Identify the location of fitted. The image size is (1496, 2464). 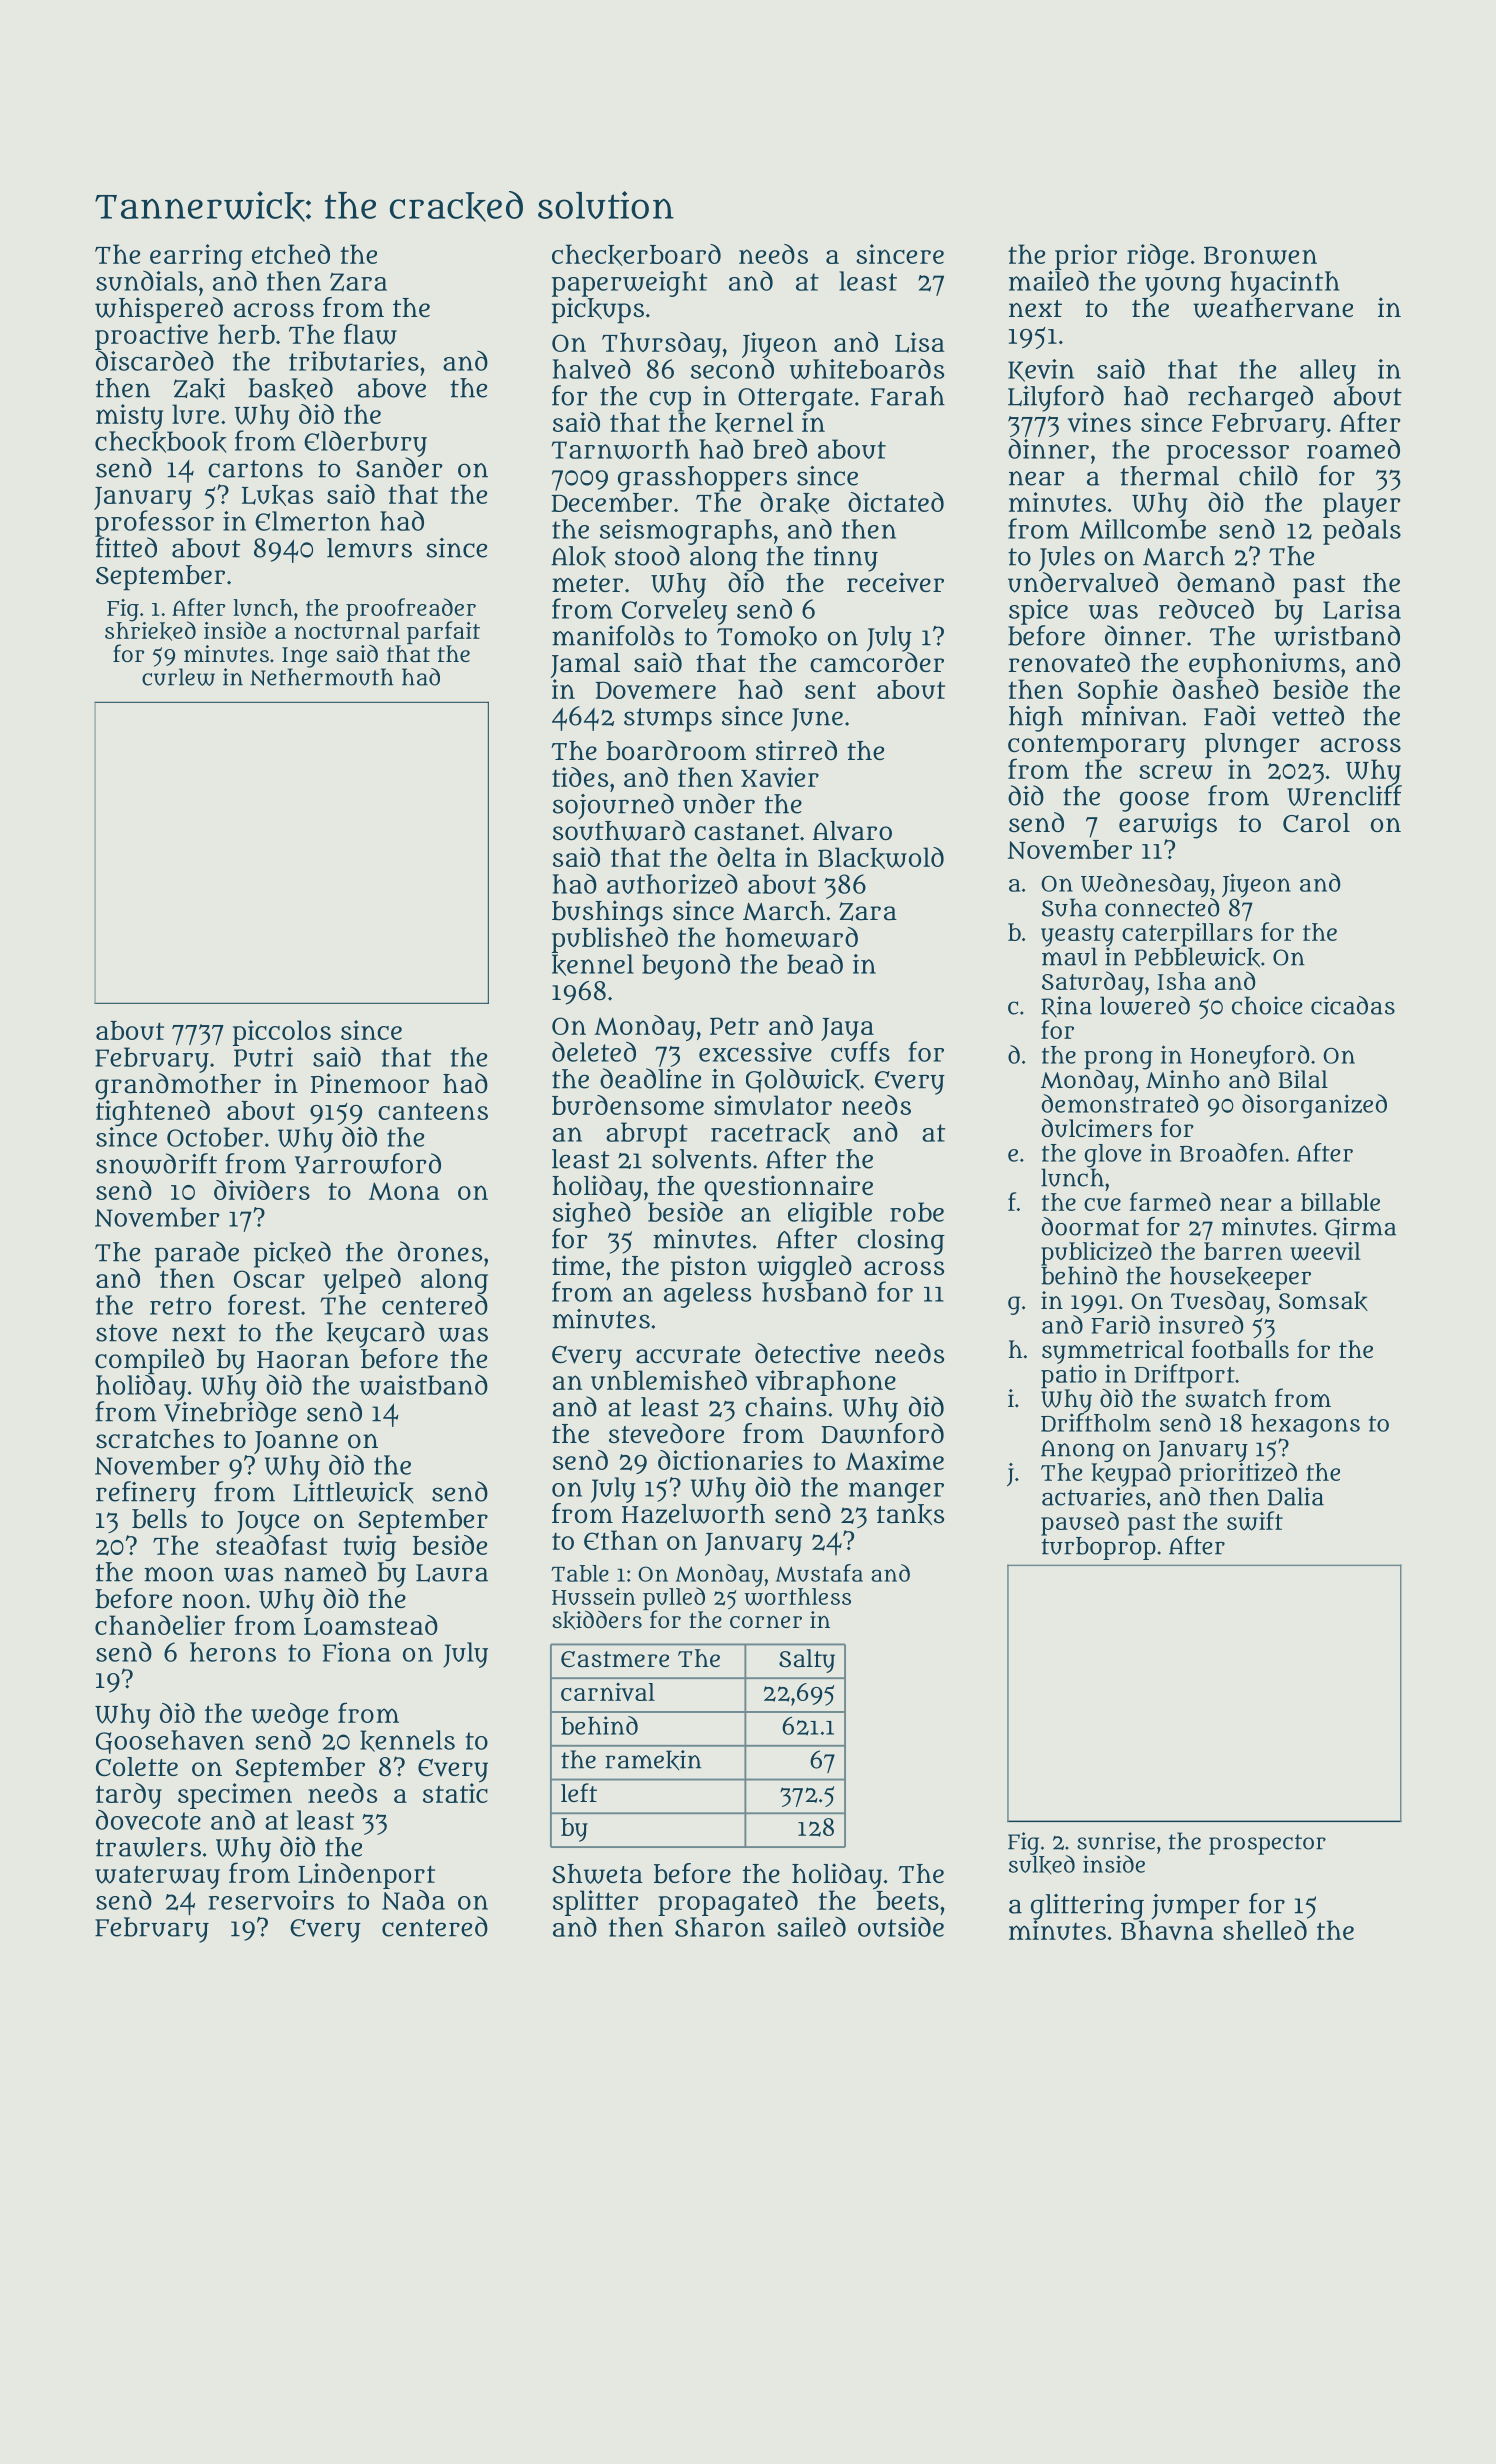
(126, 547).
